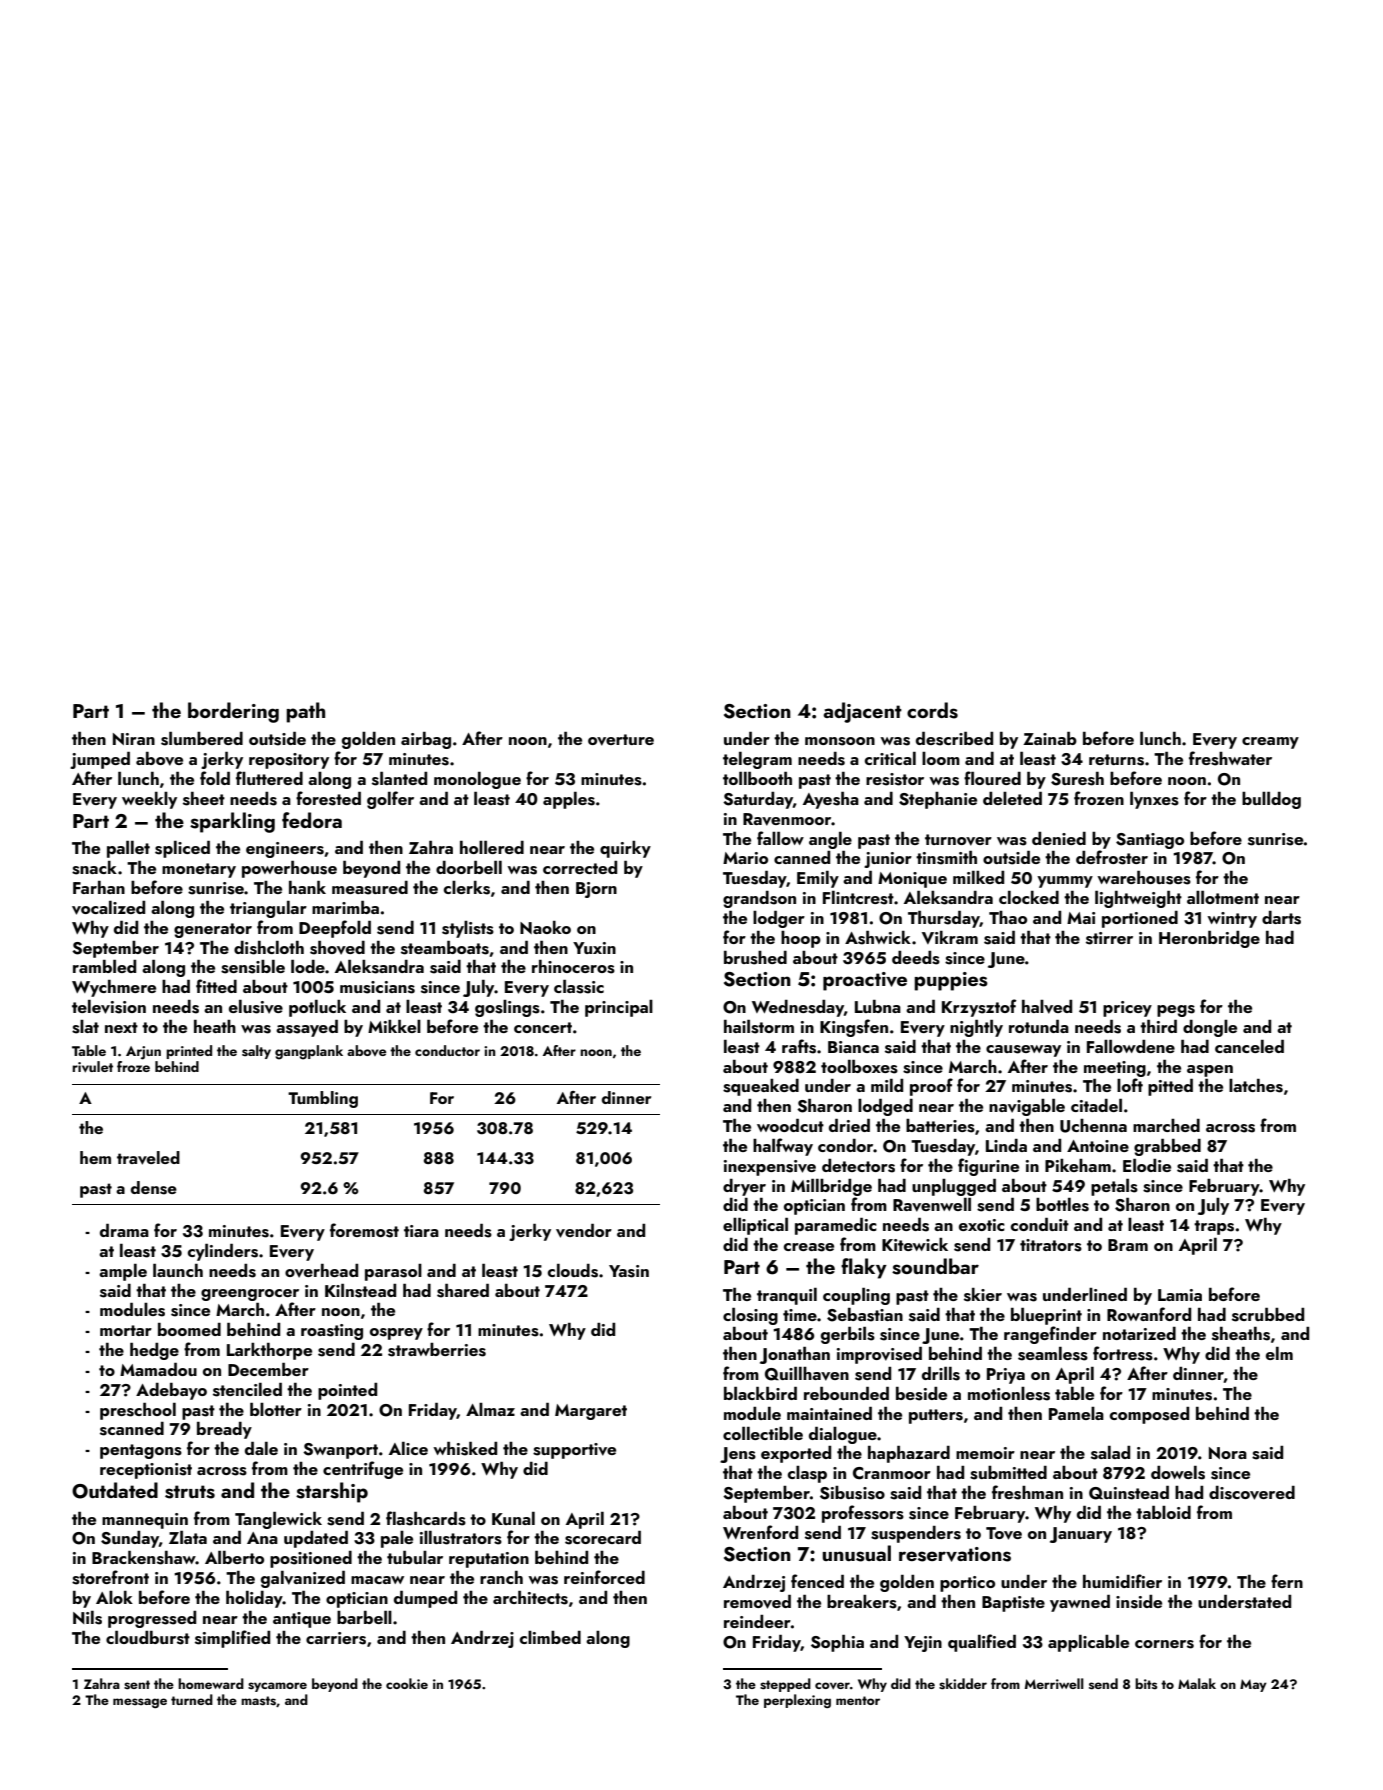 The height and width of the screenshot is (1790, 1383). What do you see at coordinates (744, 1187) in the screenshot?
I see `dryer` at bounding box center [744, 1187].
